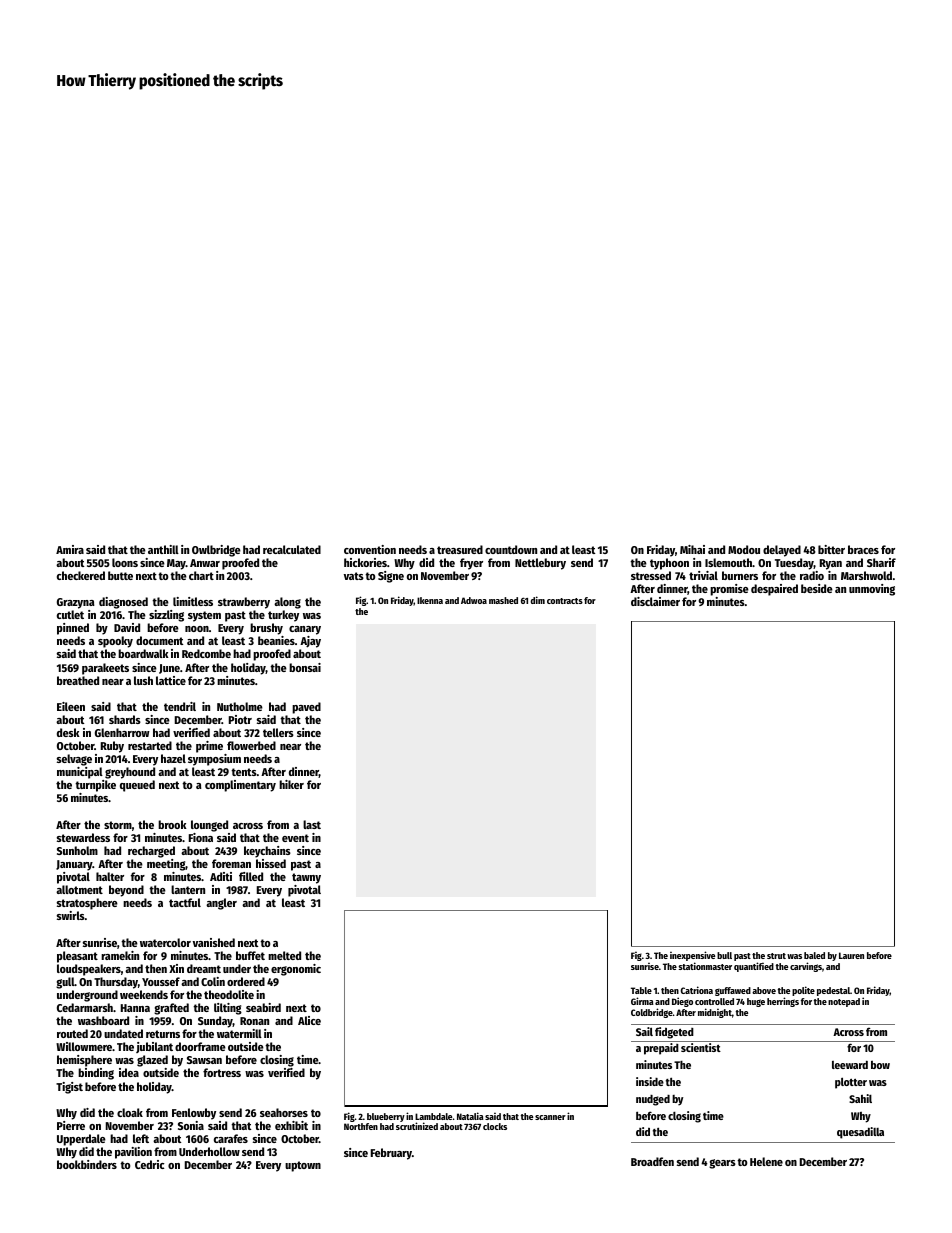 This image has width=952, height=1233. Describe the element at coordinates (692, 957) in the image. I see `inexpensive` at that location.
